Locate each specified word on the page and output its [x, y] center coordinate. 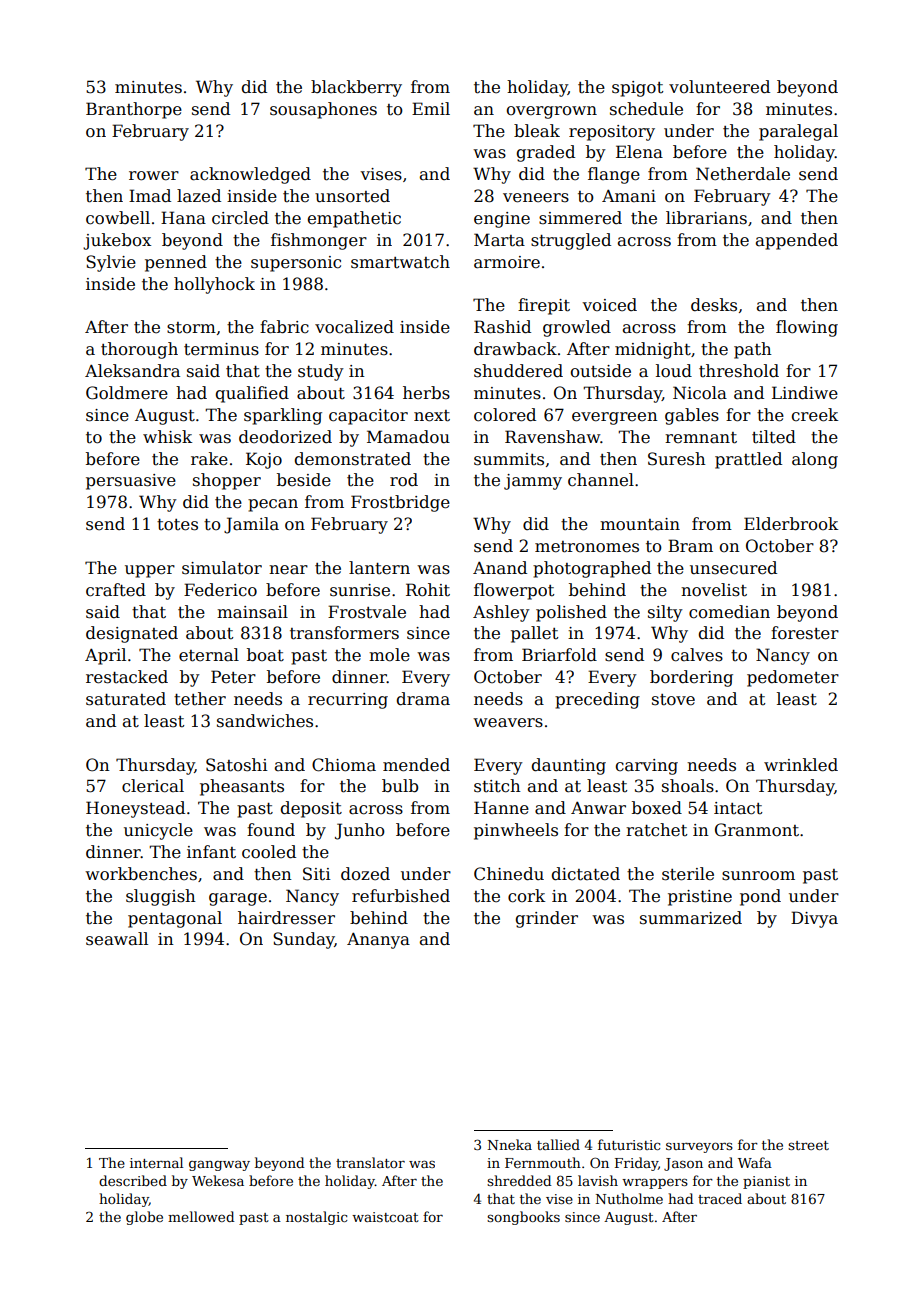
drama [423, 699]
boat [265, 655]
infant [211, 852]
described [133, 1180]
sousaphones [323, 110]
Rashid [502, 327]
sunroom [758, 876]
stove [673, 700]
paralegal [798, 132]
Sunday [304, 940]
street [808, 1145]
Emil [431, 108]
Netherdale [743, 174]
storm [191, 328]
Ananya [378, 940]
